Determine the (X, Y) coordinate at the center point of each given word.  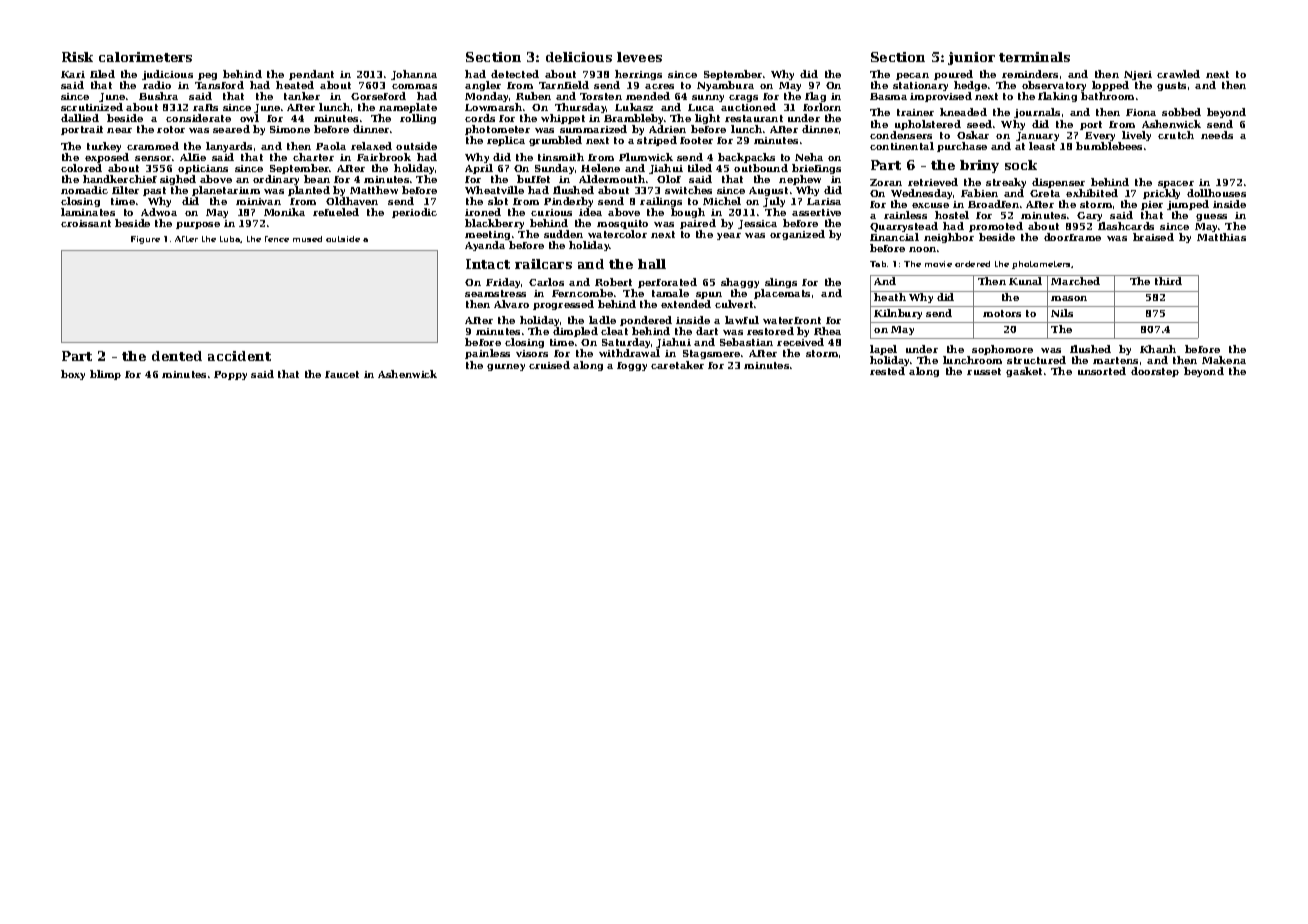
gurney (506, 367)
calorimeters (145, 57)
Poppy (230, 375)
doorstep (1155, 372)
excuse (930, 205)
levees (639, 57)
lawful (742, 320)
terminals (1034, 57)
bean (317, 179)
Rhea (827, 331)
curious (551, 212)
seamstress (495, 293)
